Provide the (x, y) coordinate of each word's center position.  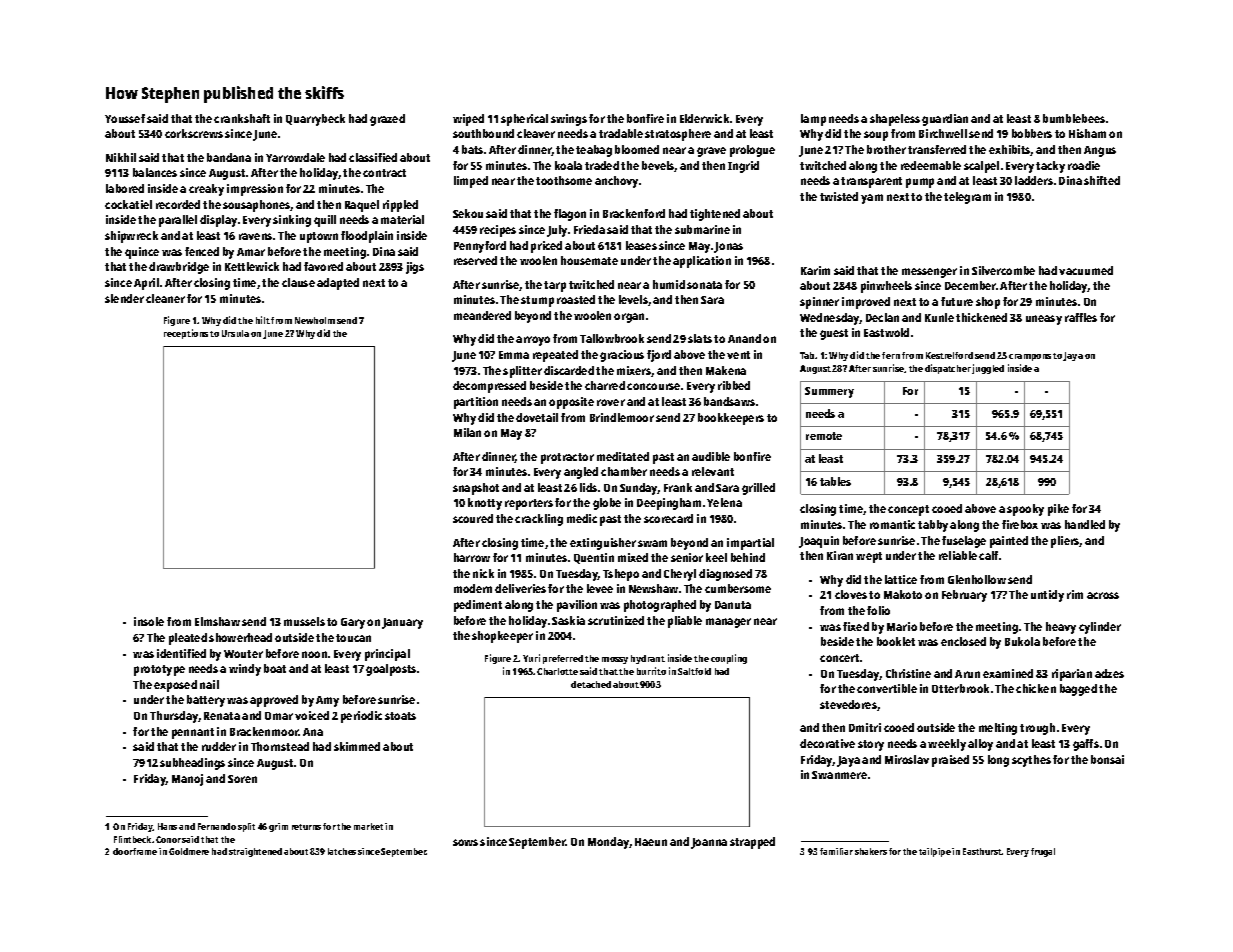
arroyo (533, 341)
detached (591, 684)
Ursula (235, 333)
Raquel (362, 206)
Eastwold (886, 332)
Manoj (187, 780)
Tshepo (621, 575)
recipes (498, 231)
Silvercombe (1003, 270)
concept (908, 510)
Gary (353, 623)
